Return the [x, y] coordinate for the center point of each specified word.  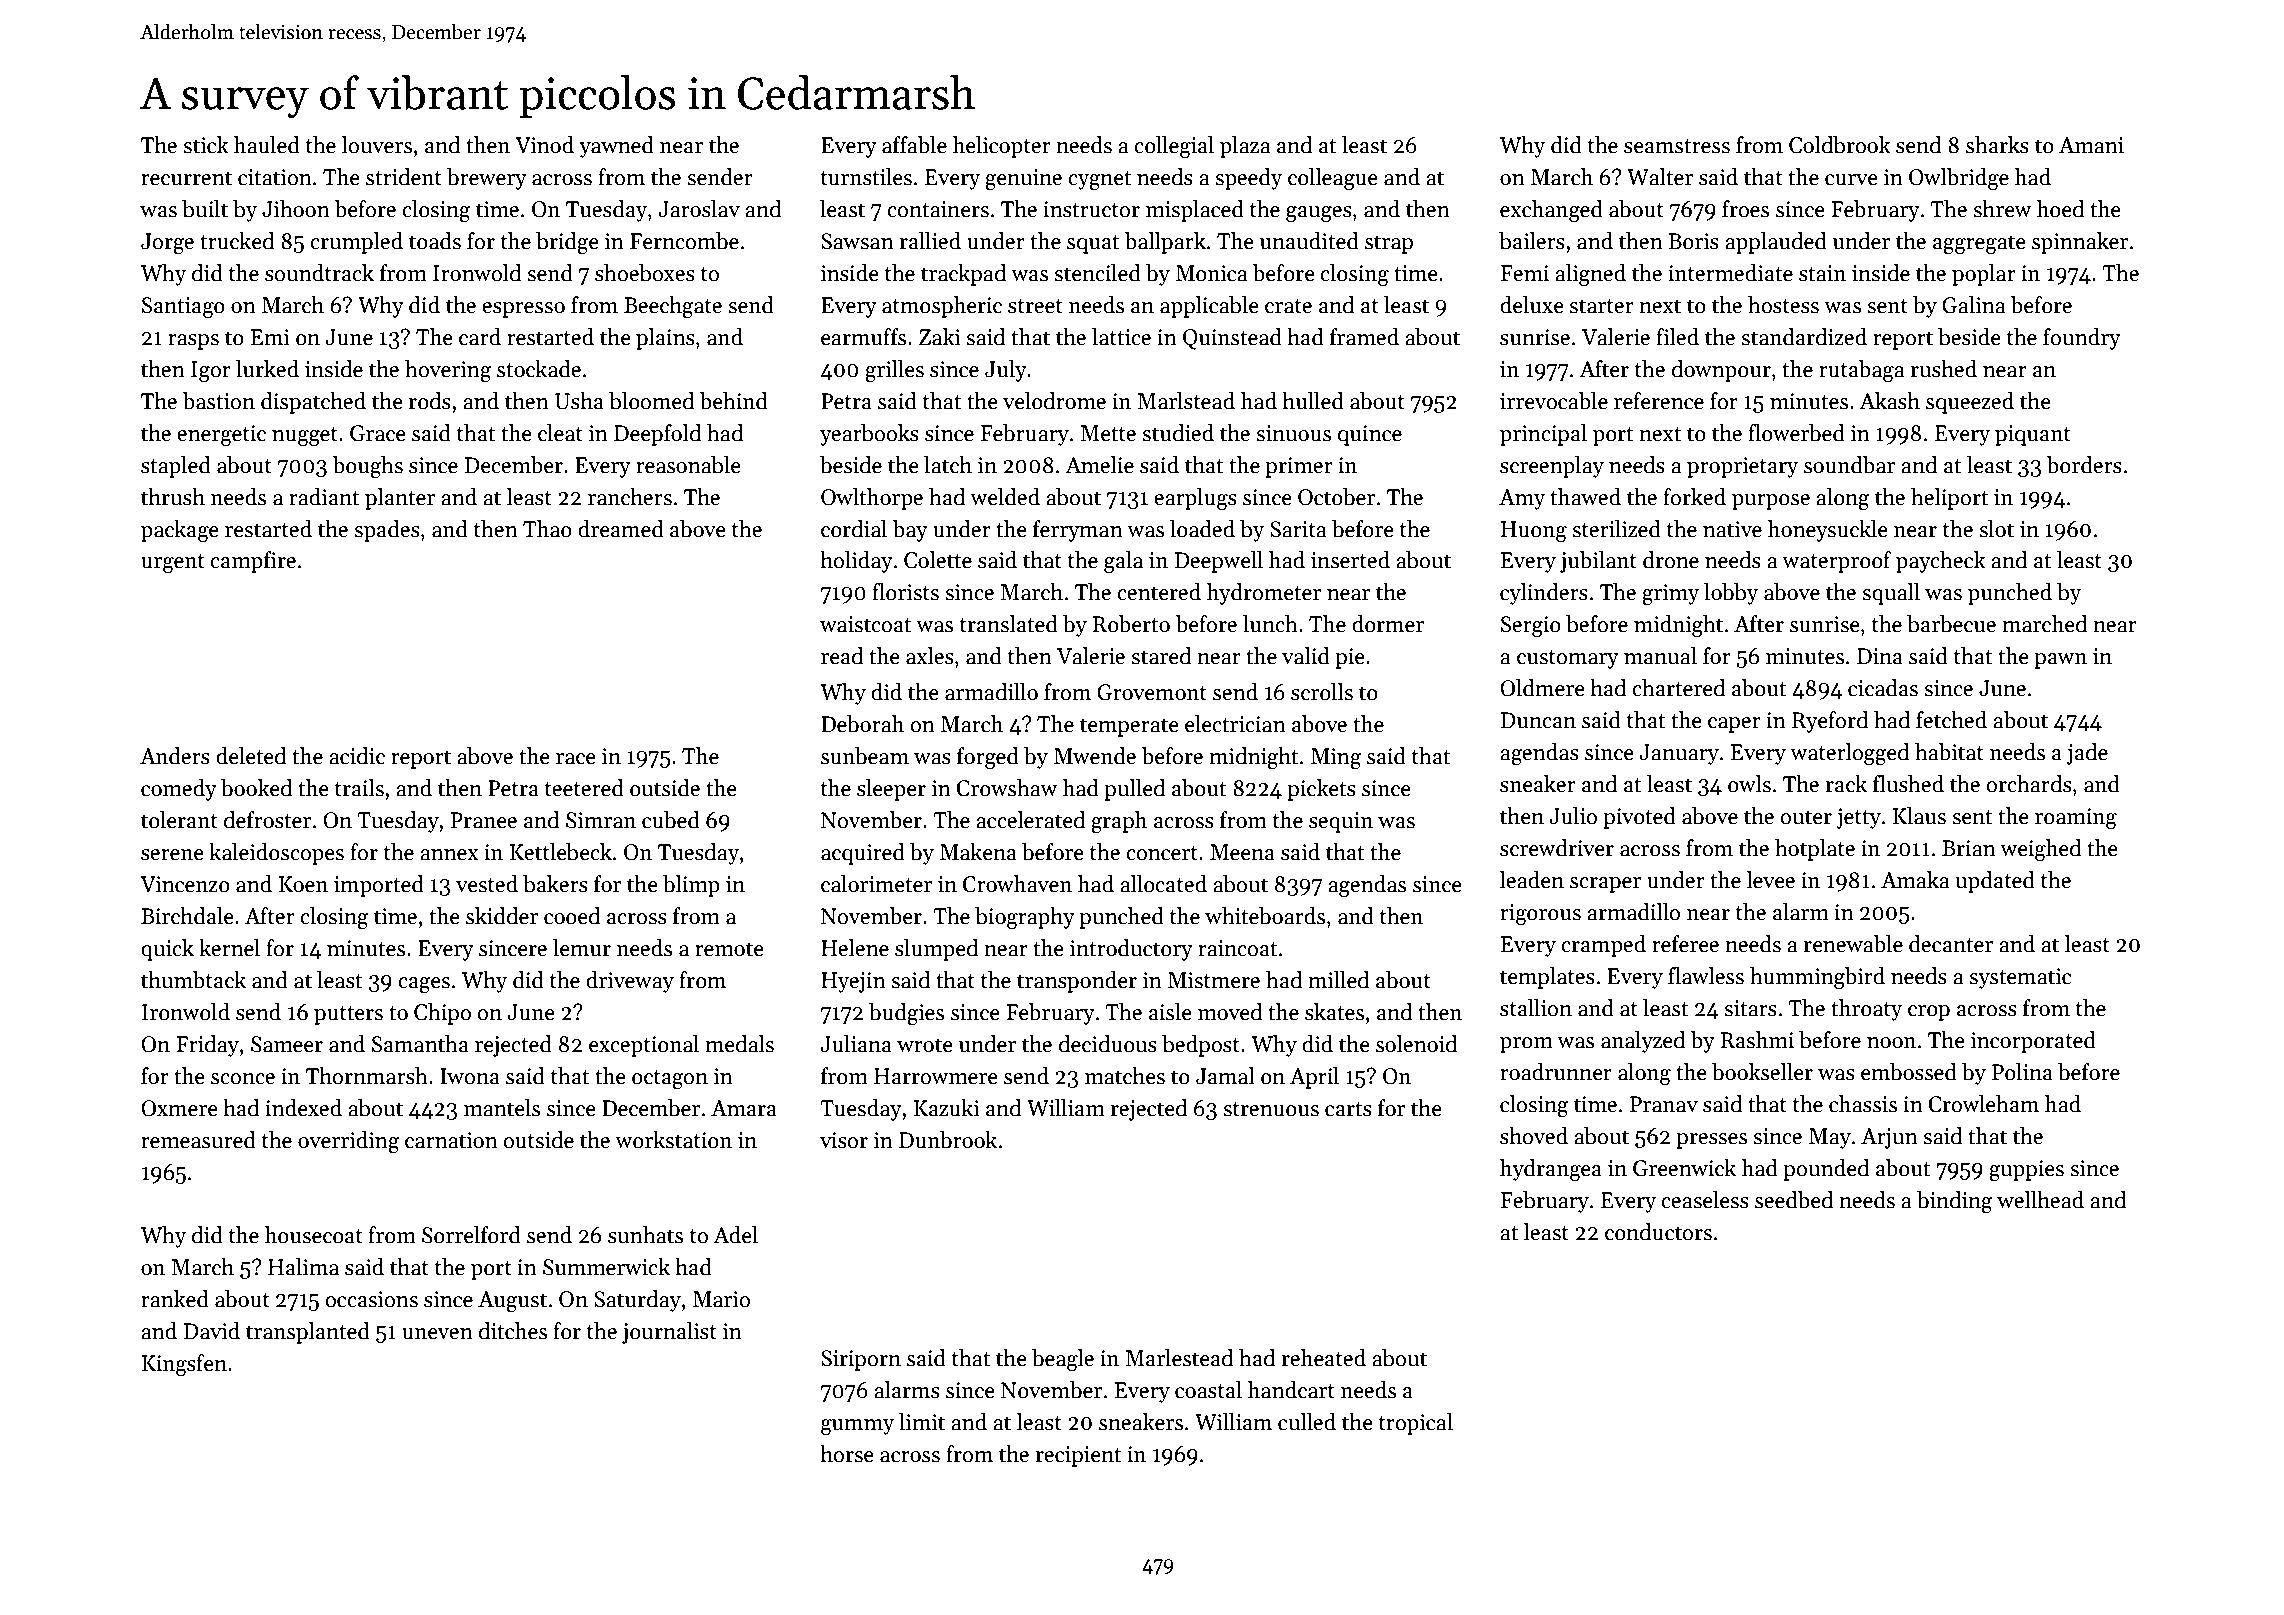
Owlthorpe [872, 499]
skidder [502, 916]
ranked [175, 1299]
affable [914, 145]
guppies [2026, 1170]
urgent [173, 563]
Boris [1694, 241]
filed [1677, 337]
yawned [616, 147]
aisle [1170, 1012]
